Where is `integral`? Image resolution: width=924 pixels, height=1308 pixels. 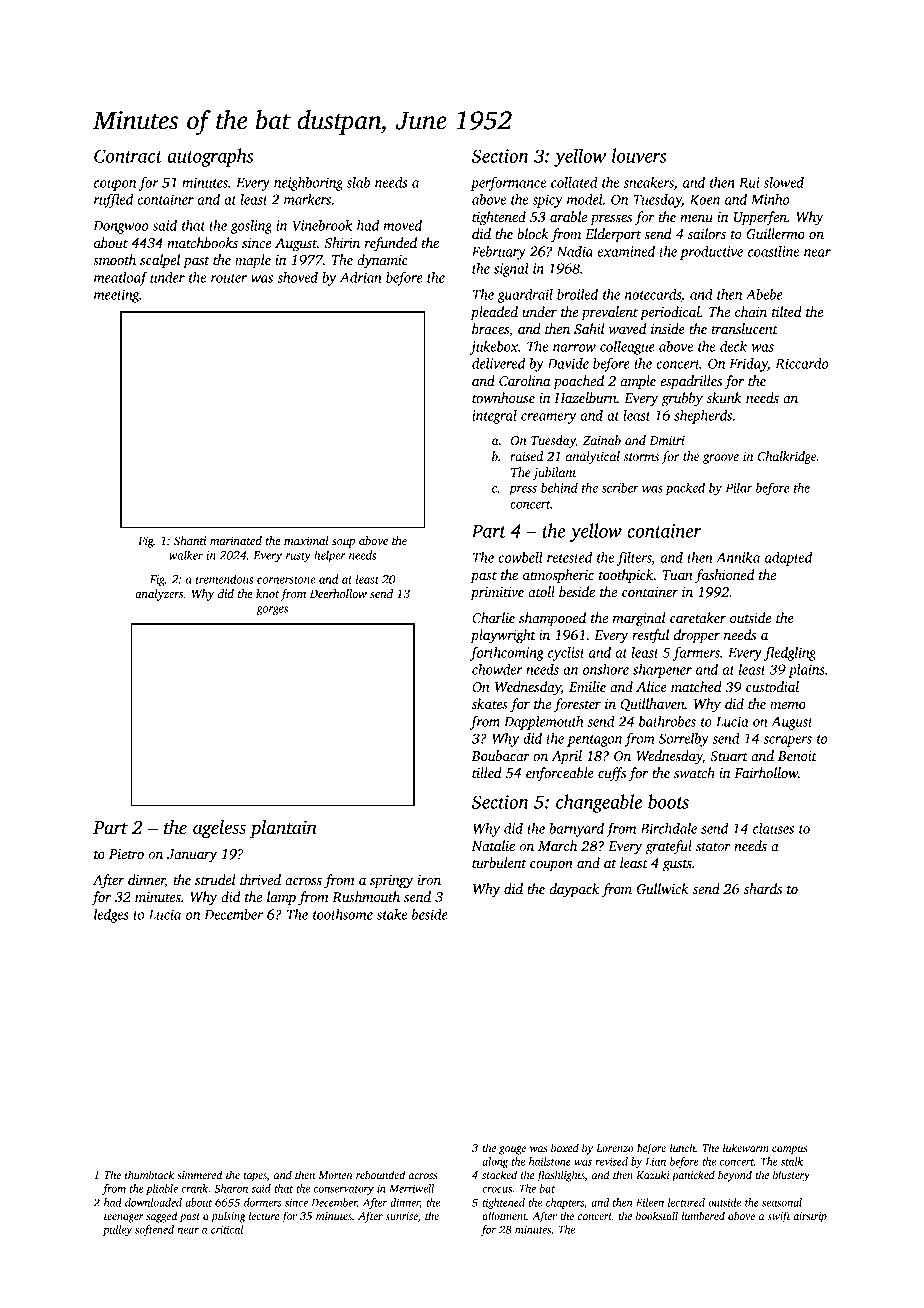 integral is located at coordinates (494, 417).
